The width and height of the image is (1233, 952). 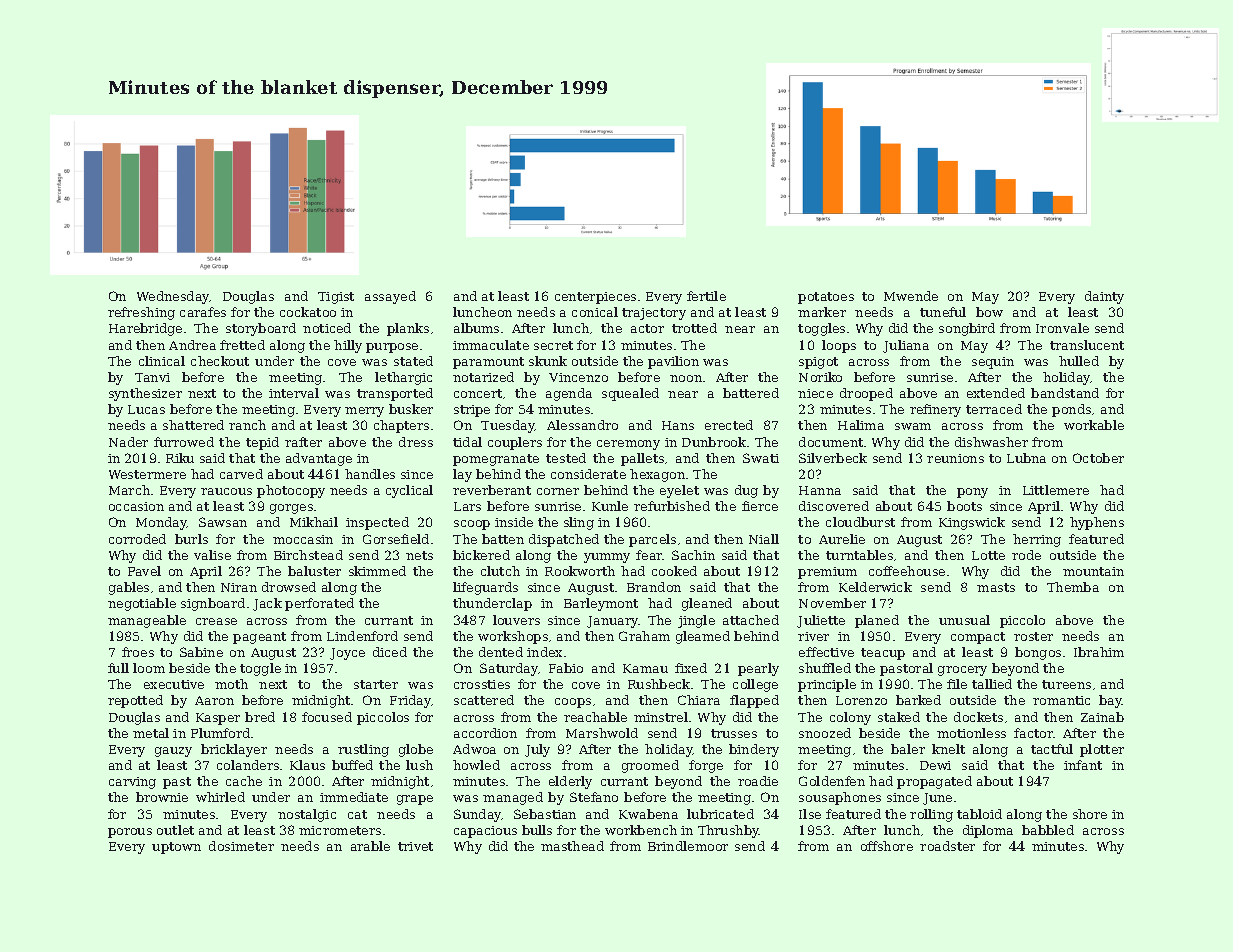 I want to click on Tigist, so click(x=336, y=298).
